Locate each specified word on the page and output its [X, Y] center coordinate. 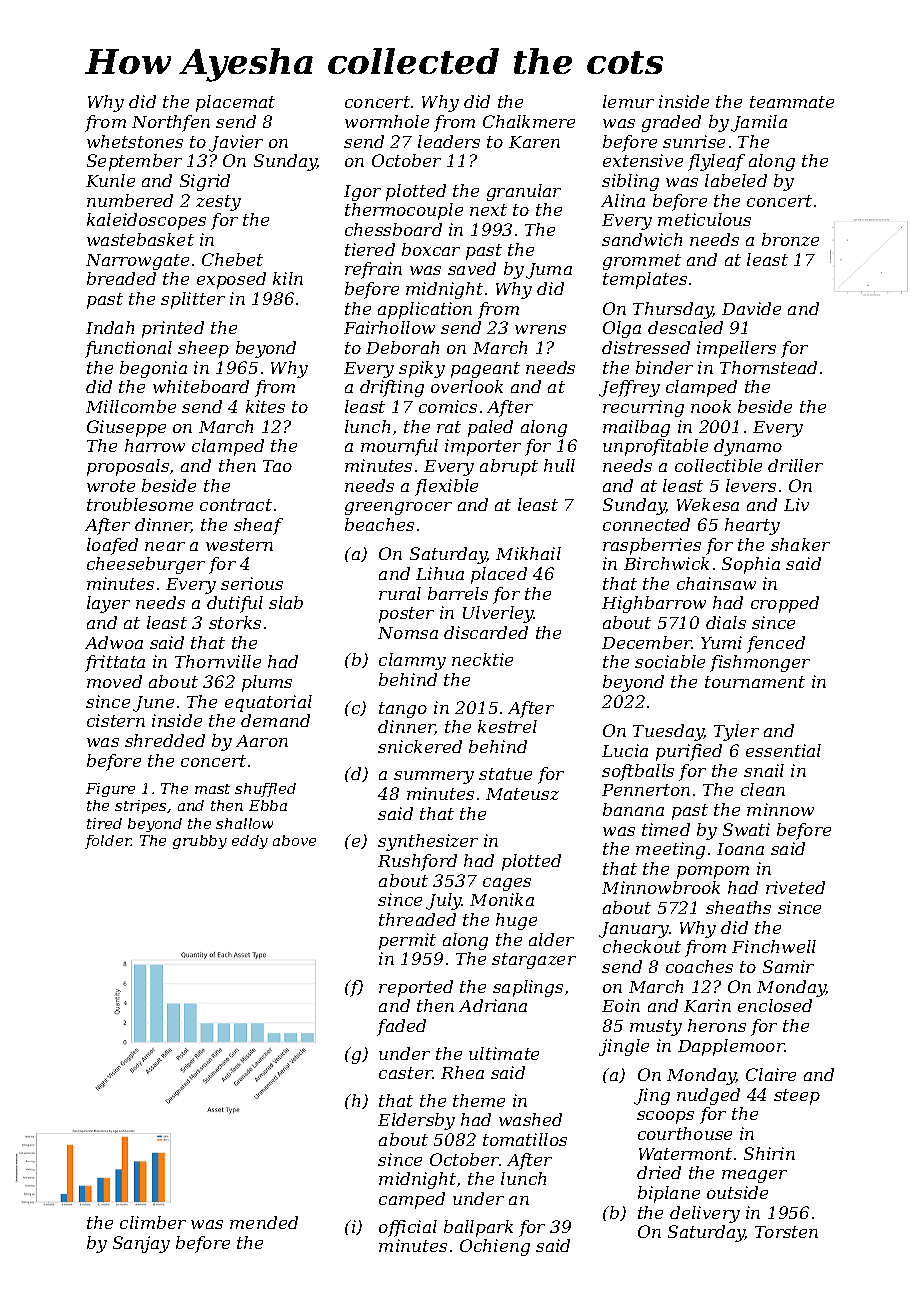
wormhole [387, 121]
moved [114, 681]
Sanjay [141, 1244]
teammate [792, 102]
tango [403, 710]
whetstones [135, 141]
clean [763, 789]
